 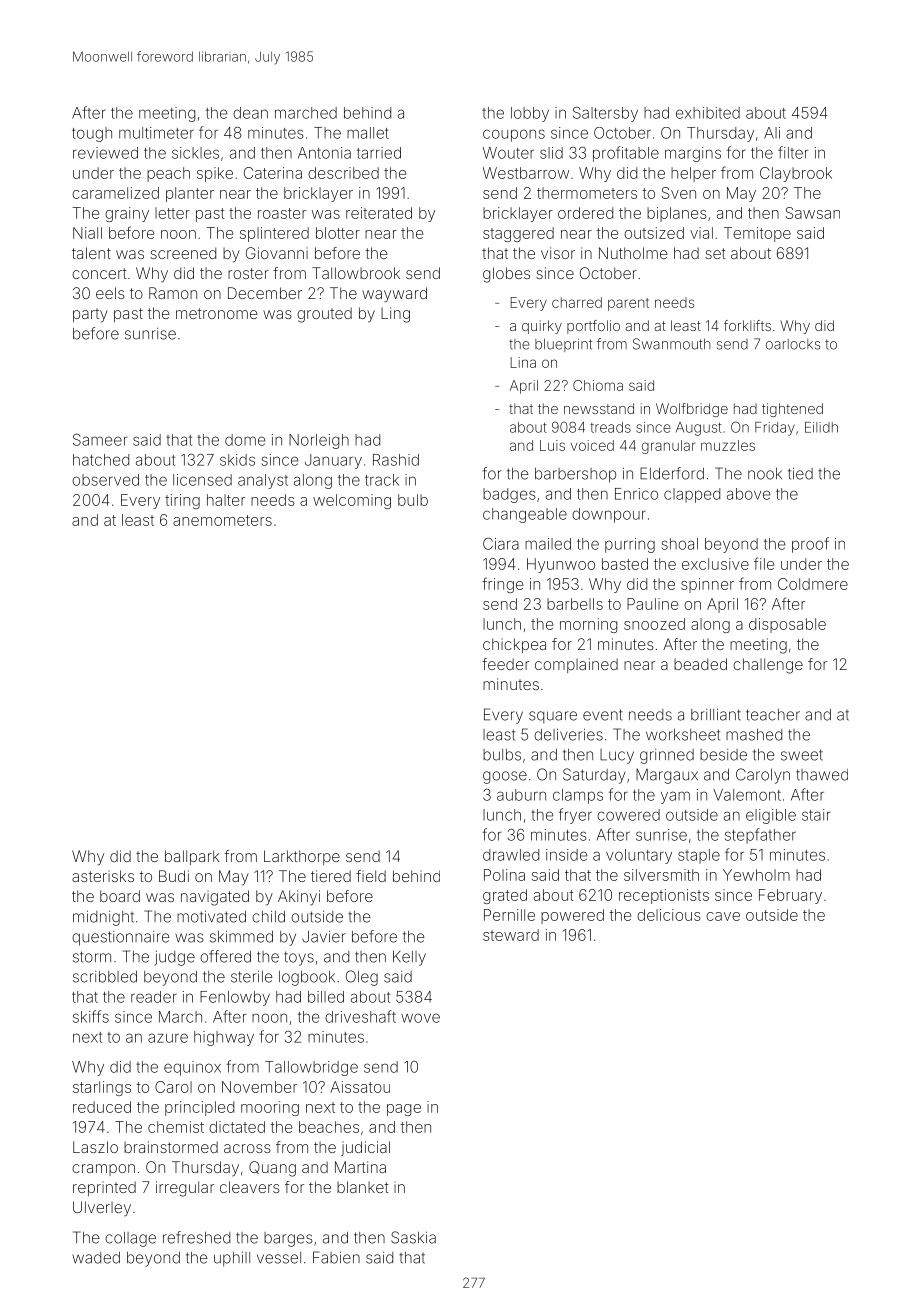 I want to click on Sameer, so click(x=100, y=440).
